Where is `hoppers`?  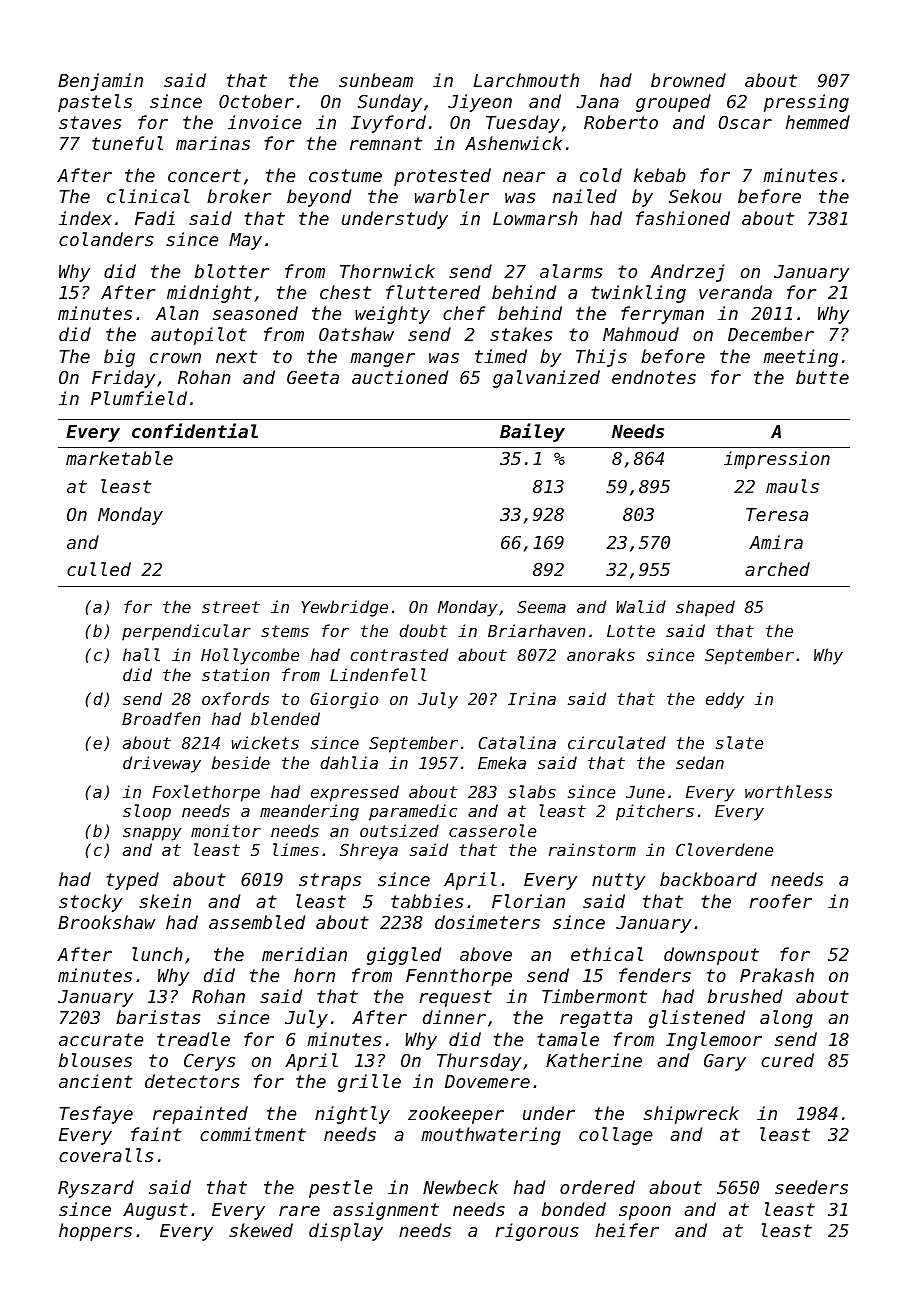
hoppers is located at coordinates (95, 1232).
